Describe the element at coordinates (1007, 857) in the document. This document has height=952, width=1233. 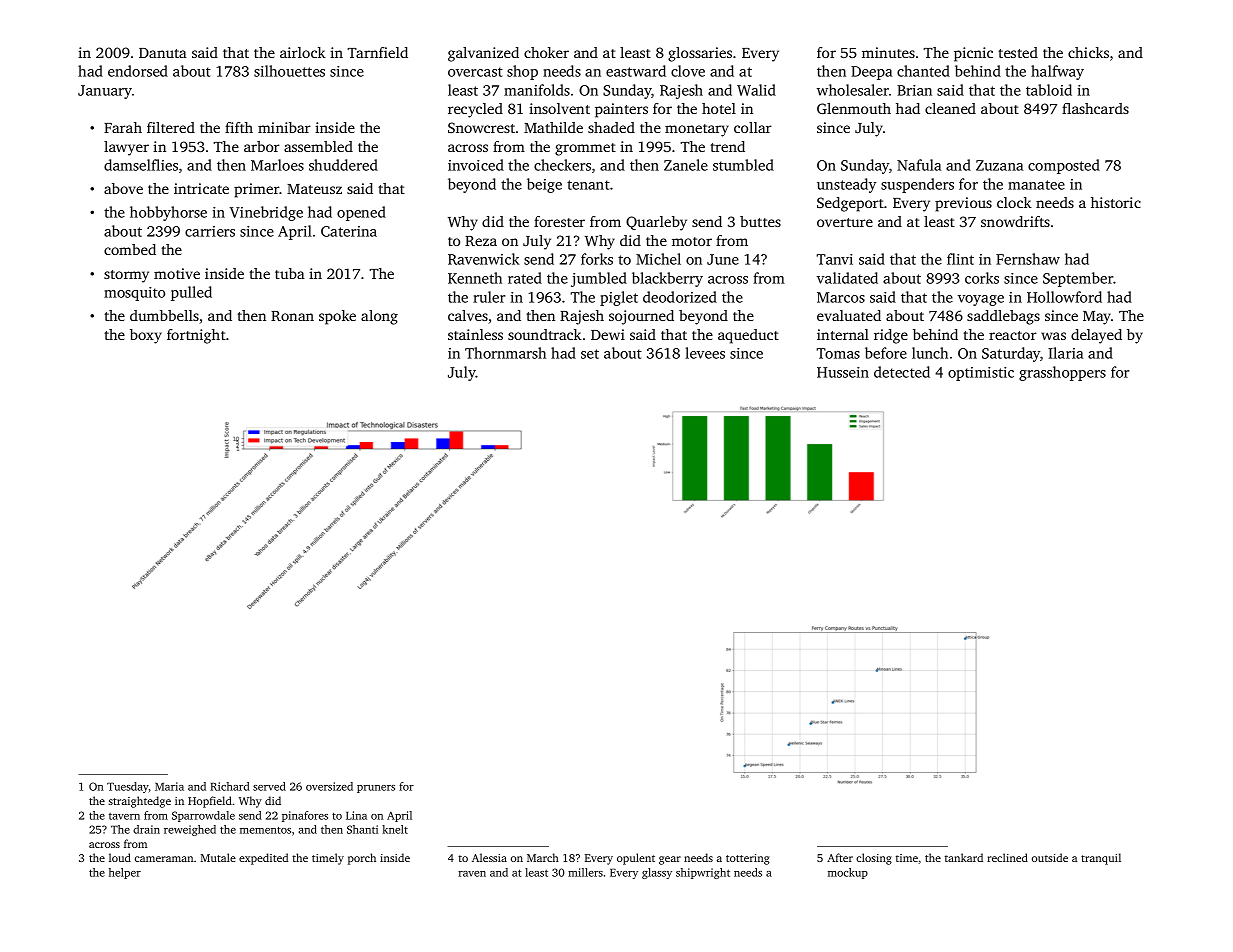
I see `reclined` at that location.
